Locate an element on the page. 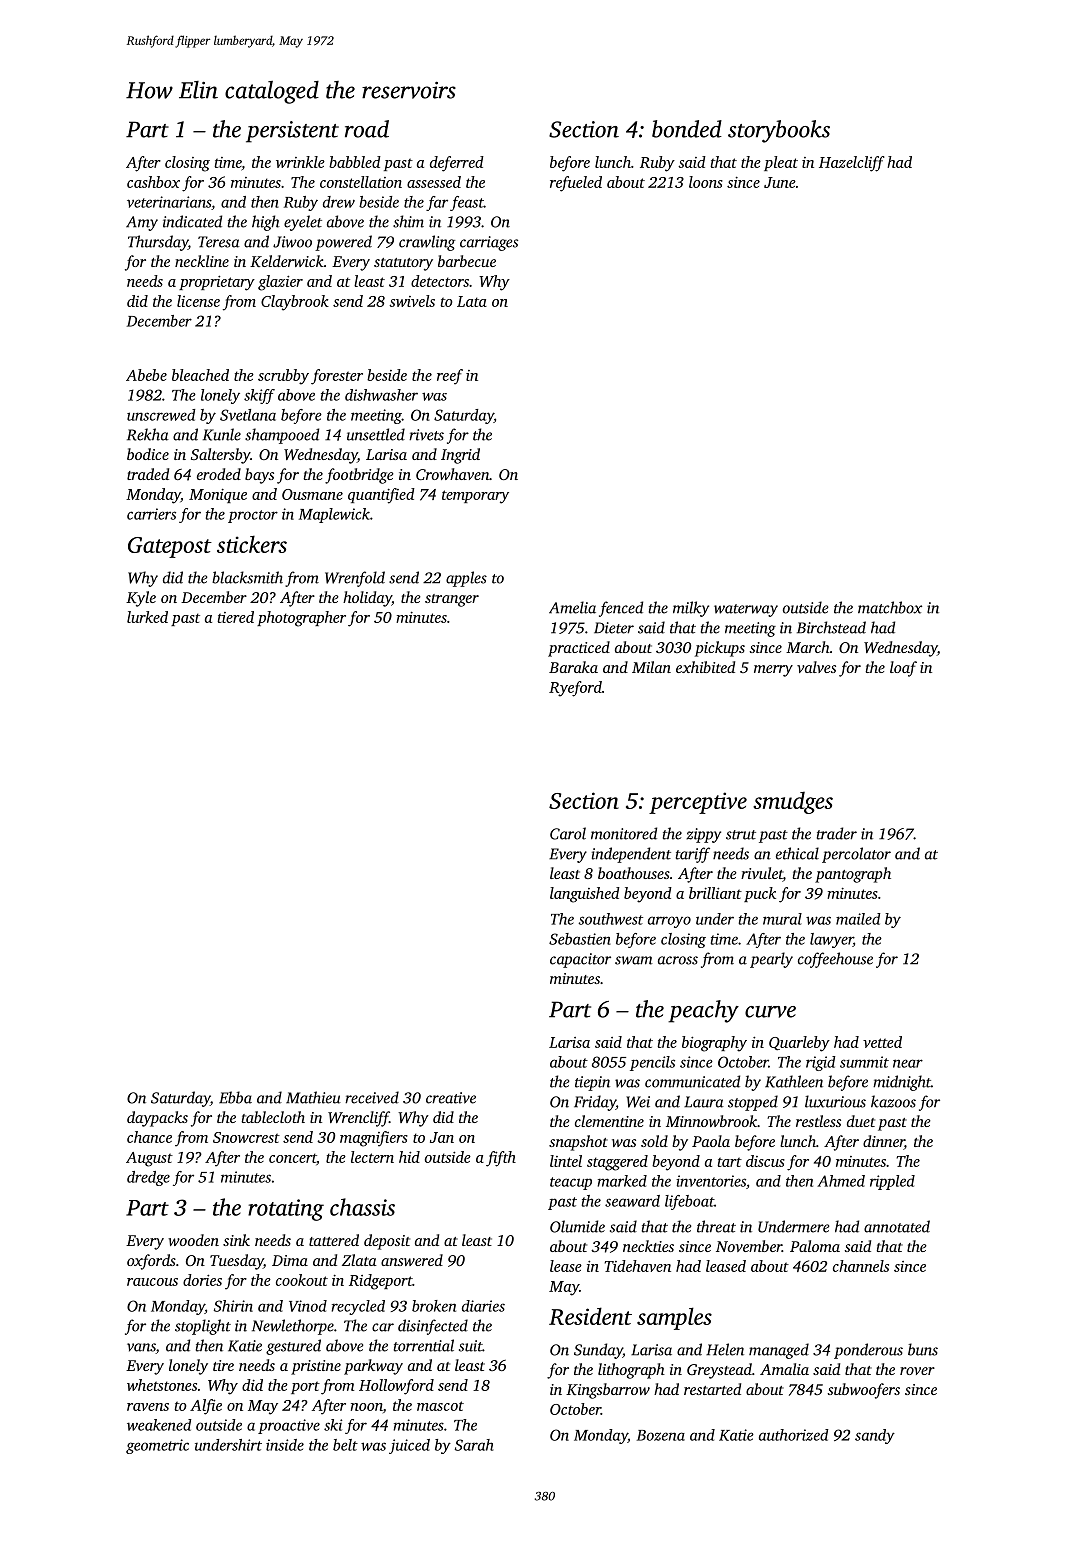 The width and height of the image is (1069, 1548). Ahmed is located at coordinates (841, 1181).
